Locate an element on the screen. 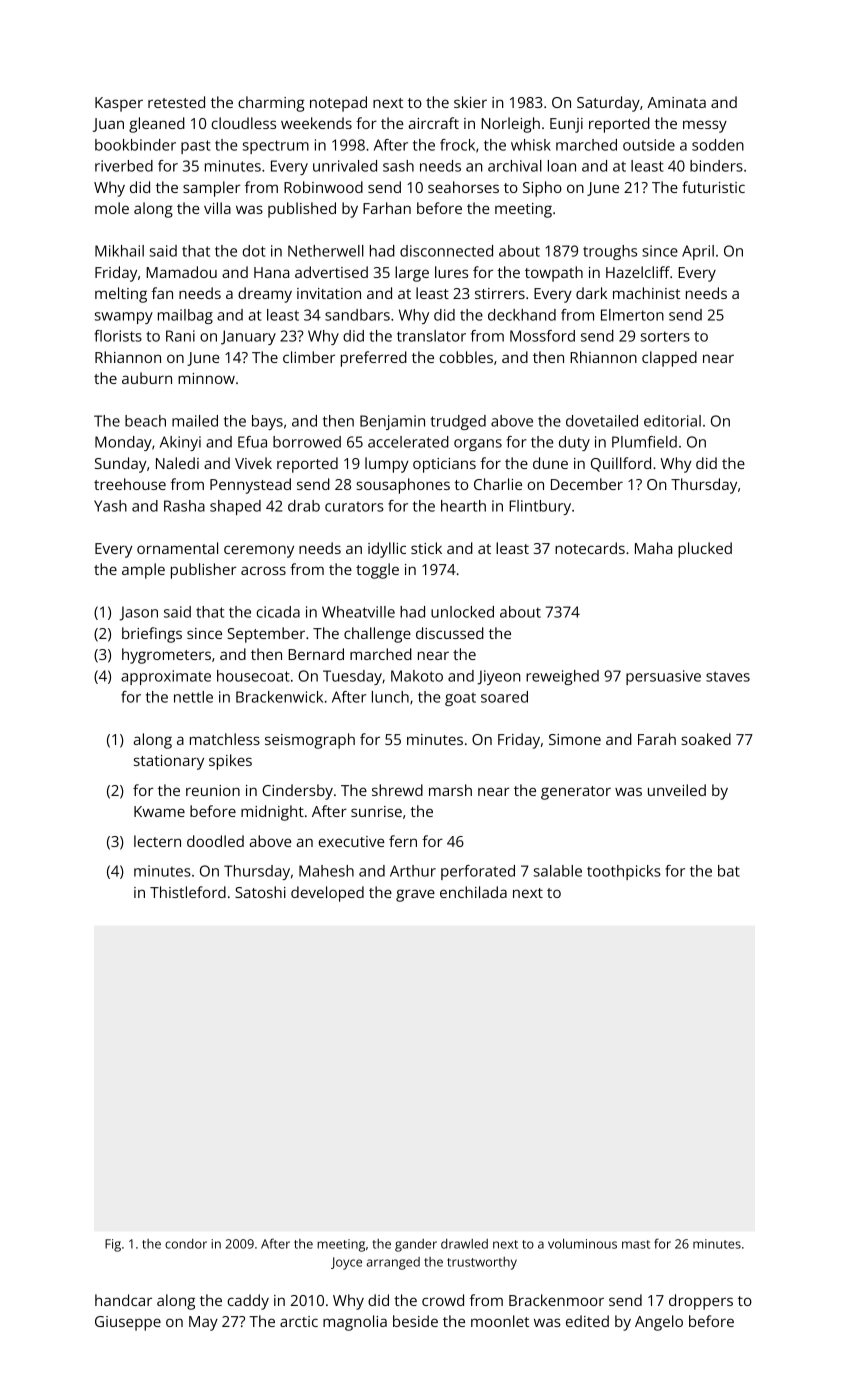 The height and width of the screenshot is (1400, 849). moonlet is located at coordinates (500, 1321).
